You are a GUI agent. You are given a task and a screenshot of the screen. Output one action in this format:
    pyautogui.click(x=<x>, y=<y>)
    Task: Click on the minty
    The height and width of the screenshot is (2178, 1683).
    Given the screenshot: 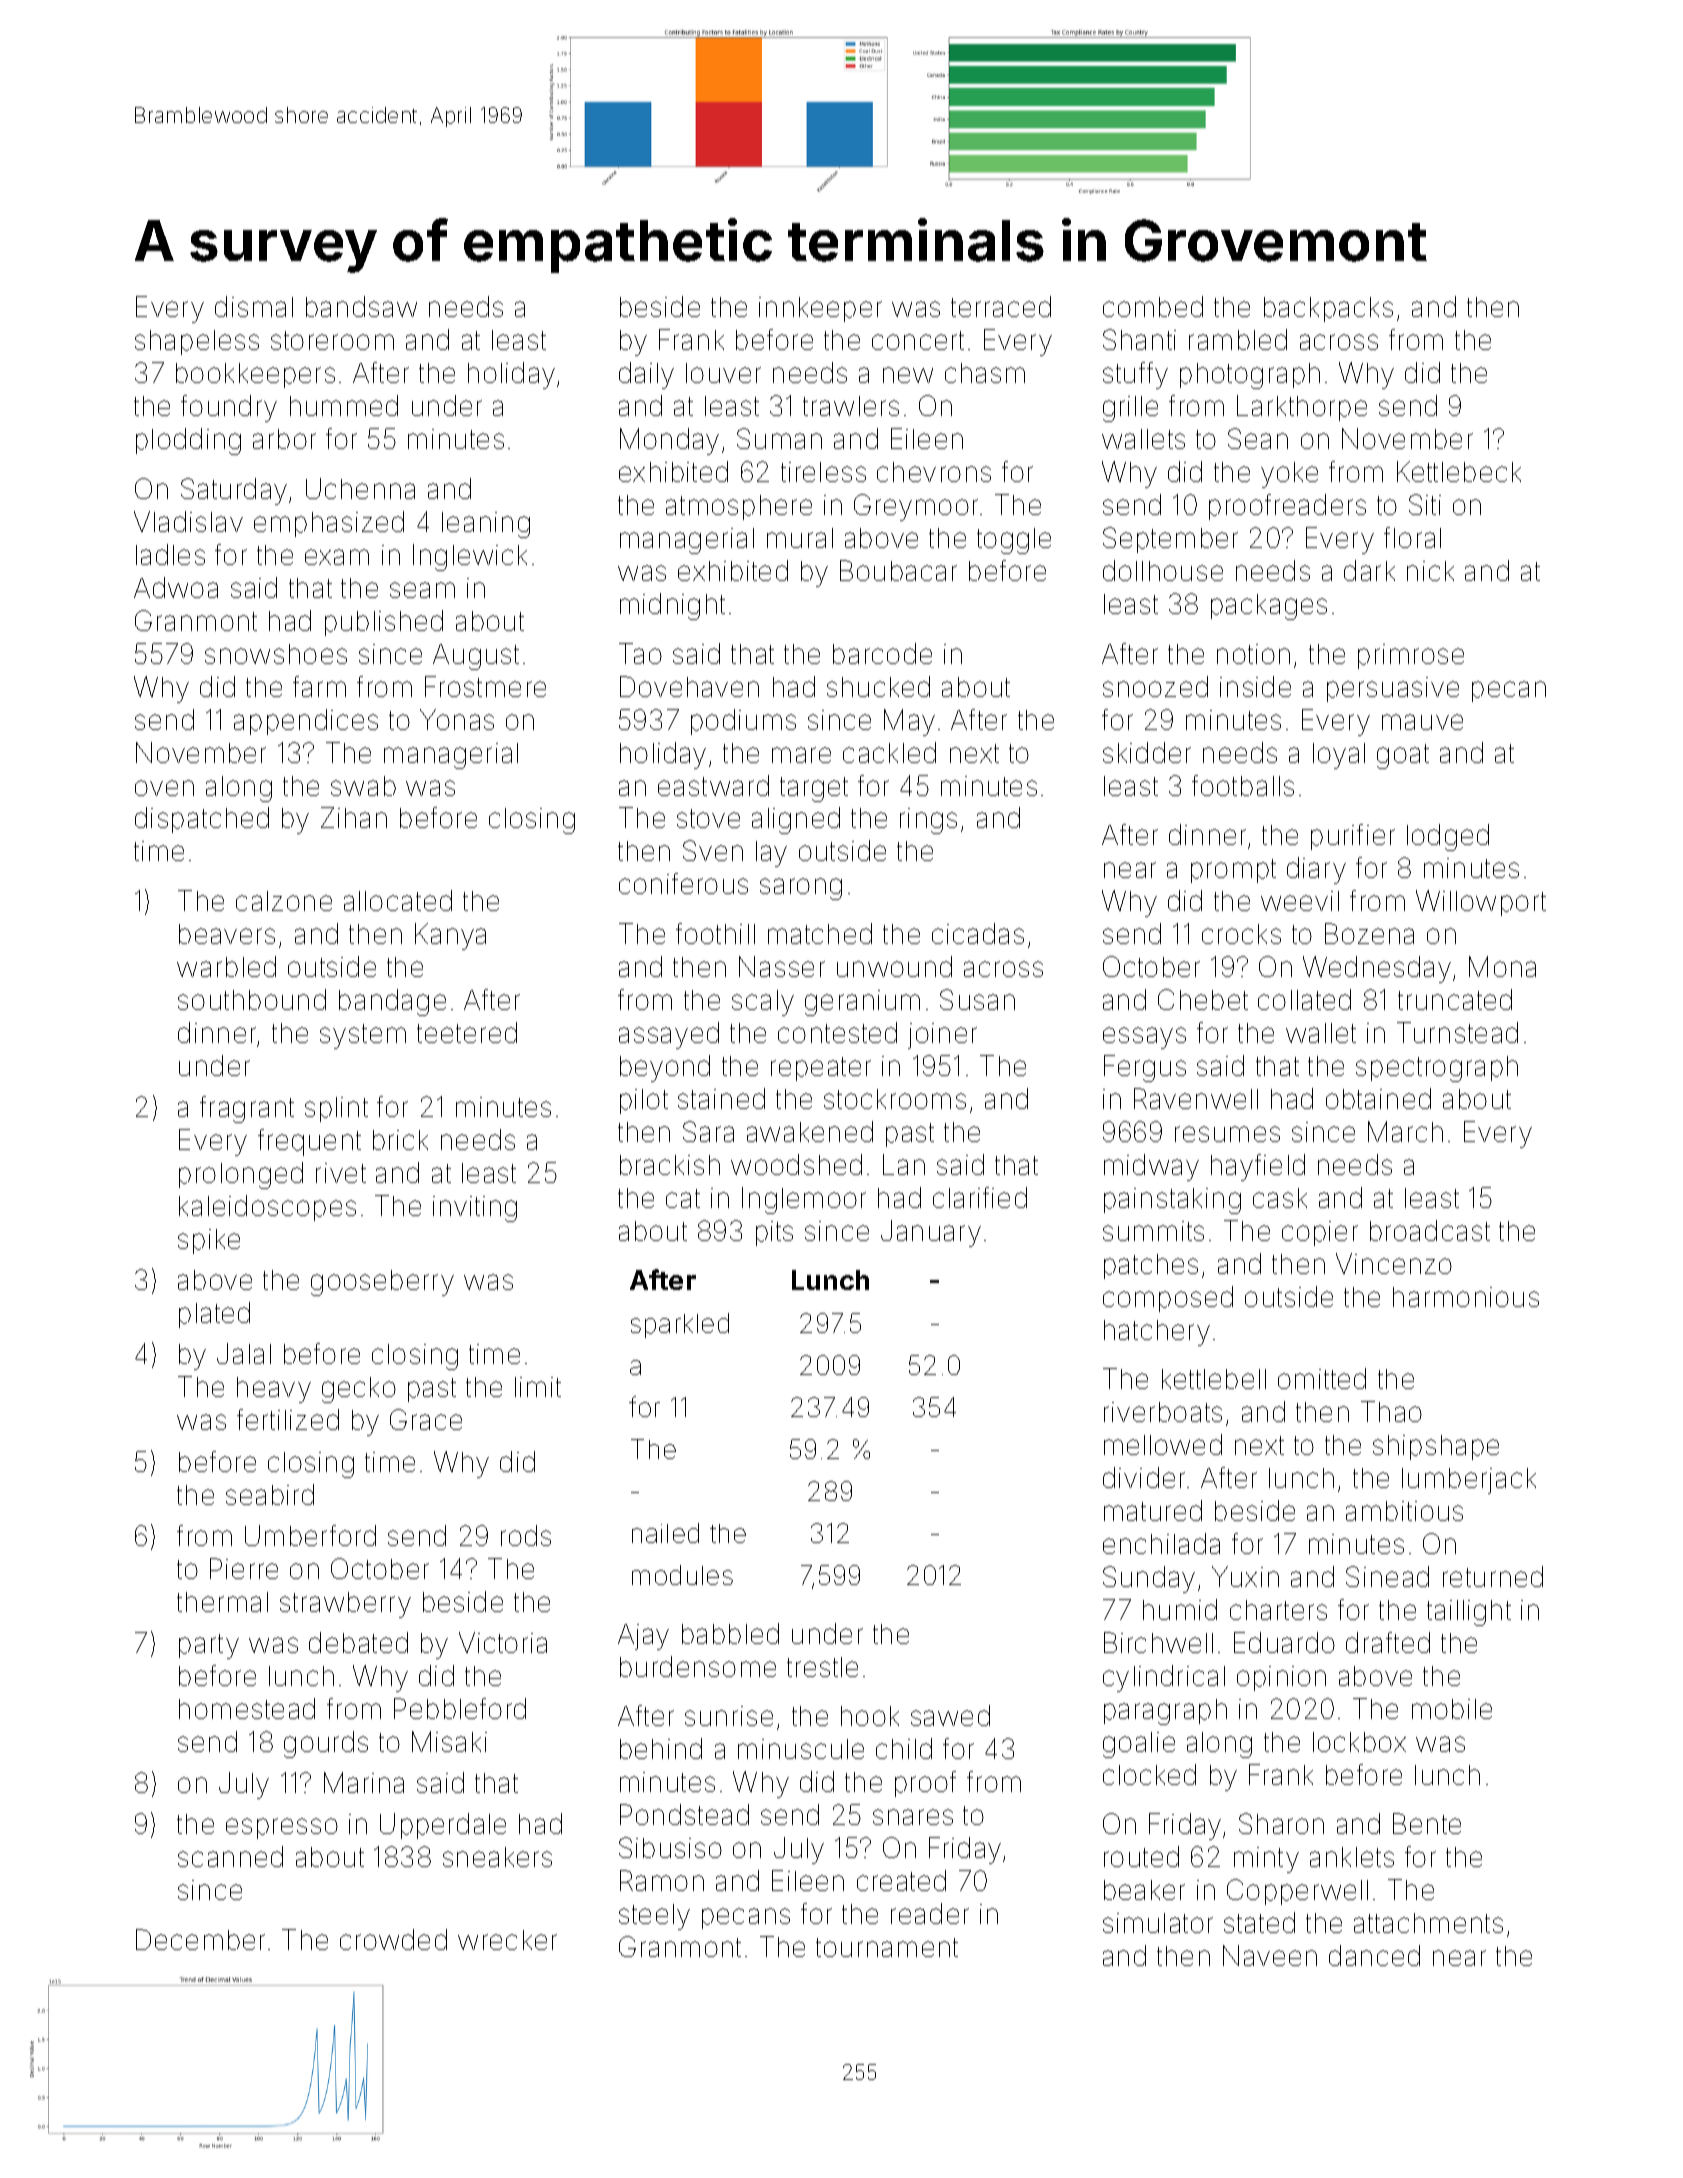 What is the action you would take?
    pyautogui.click(x=1266, y=1860)
